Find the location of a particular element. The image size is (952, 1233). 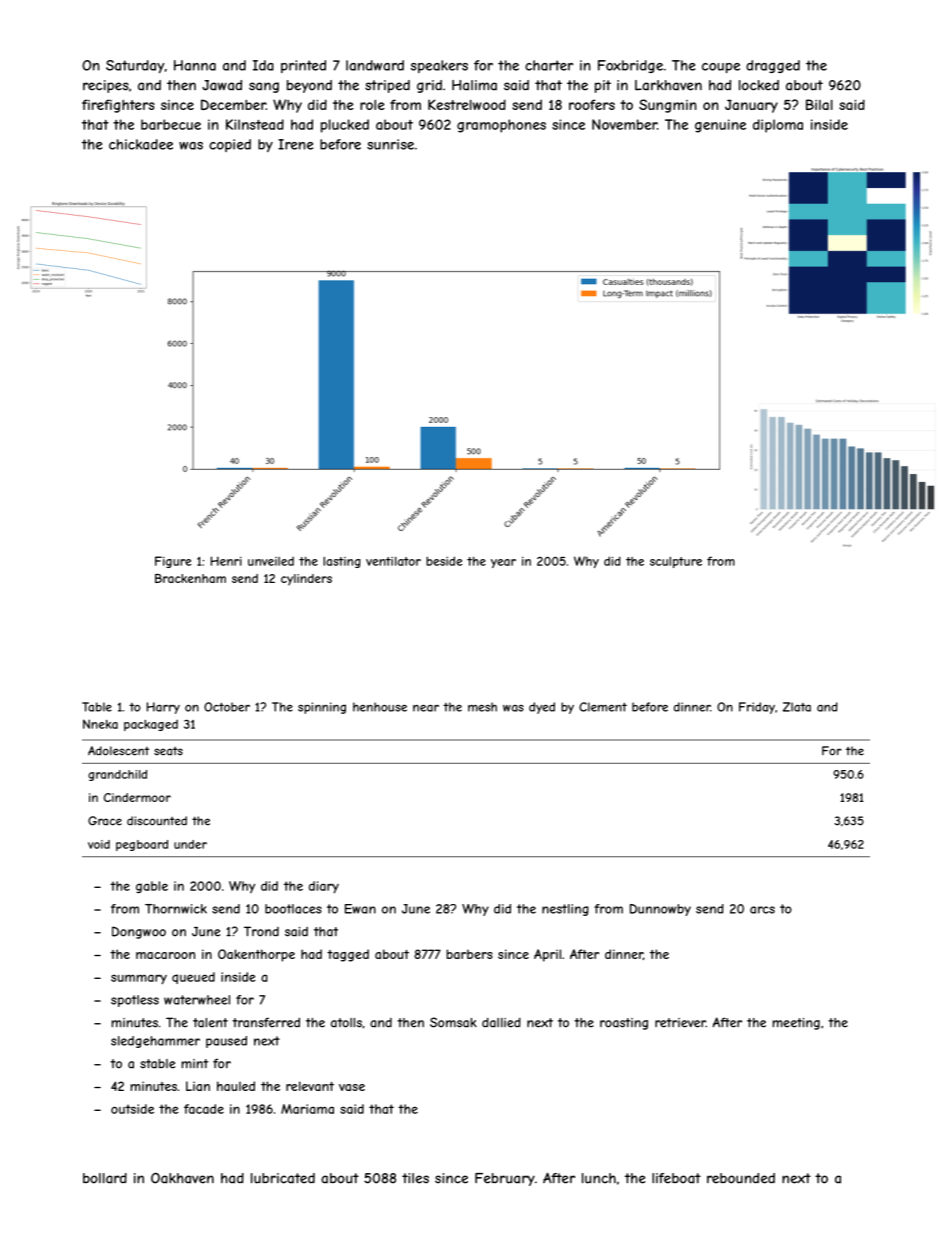

lubricated is located at coordinates (283, 1178).
